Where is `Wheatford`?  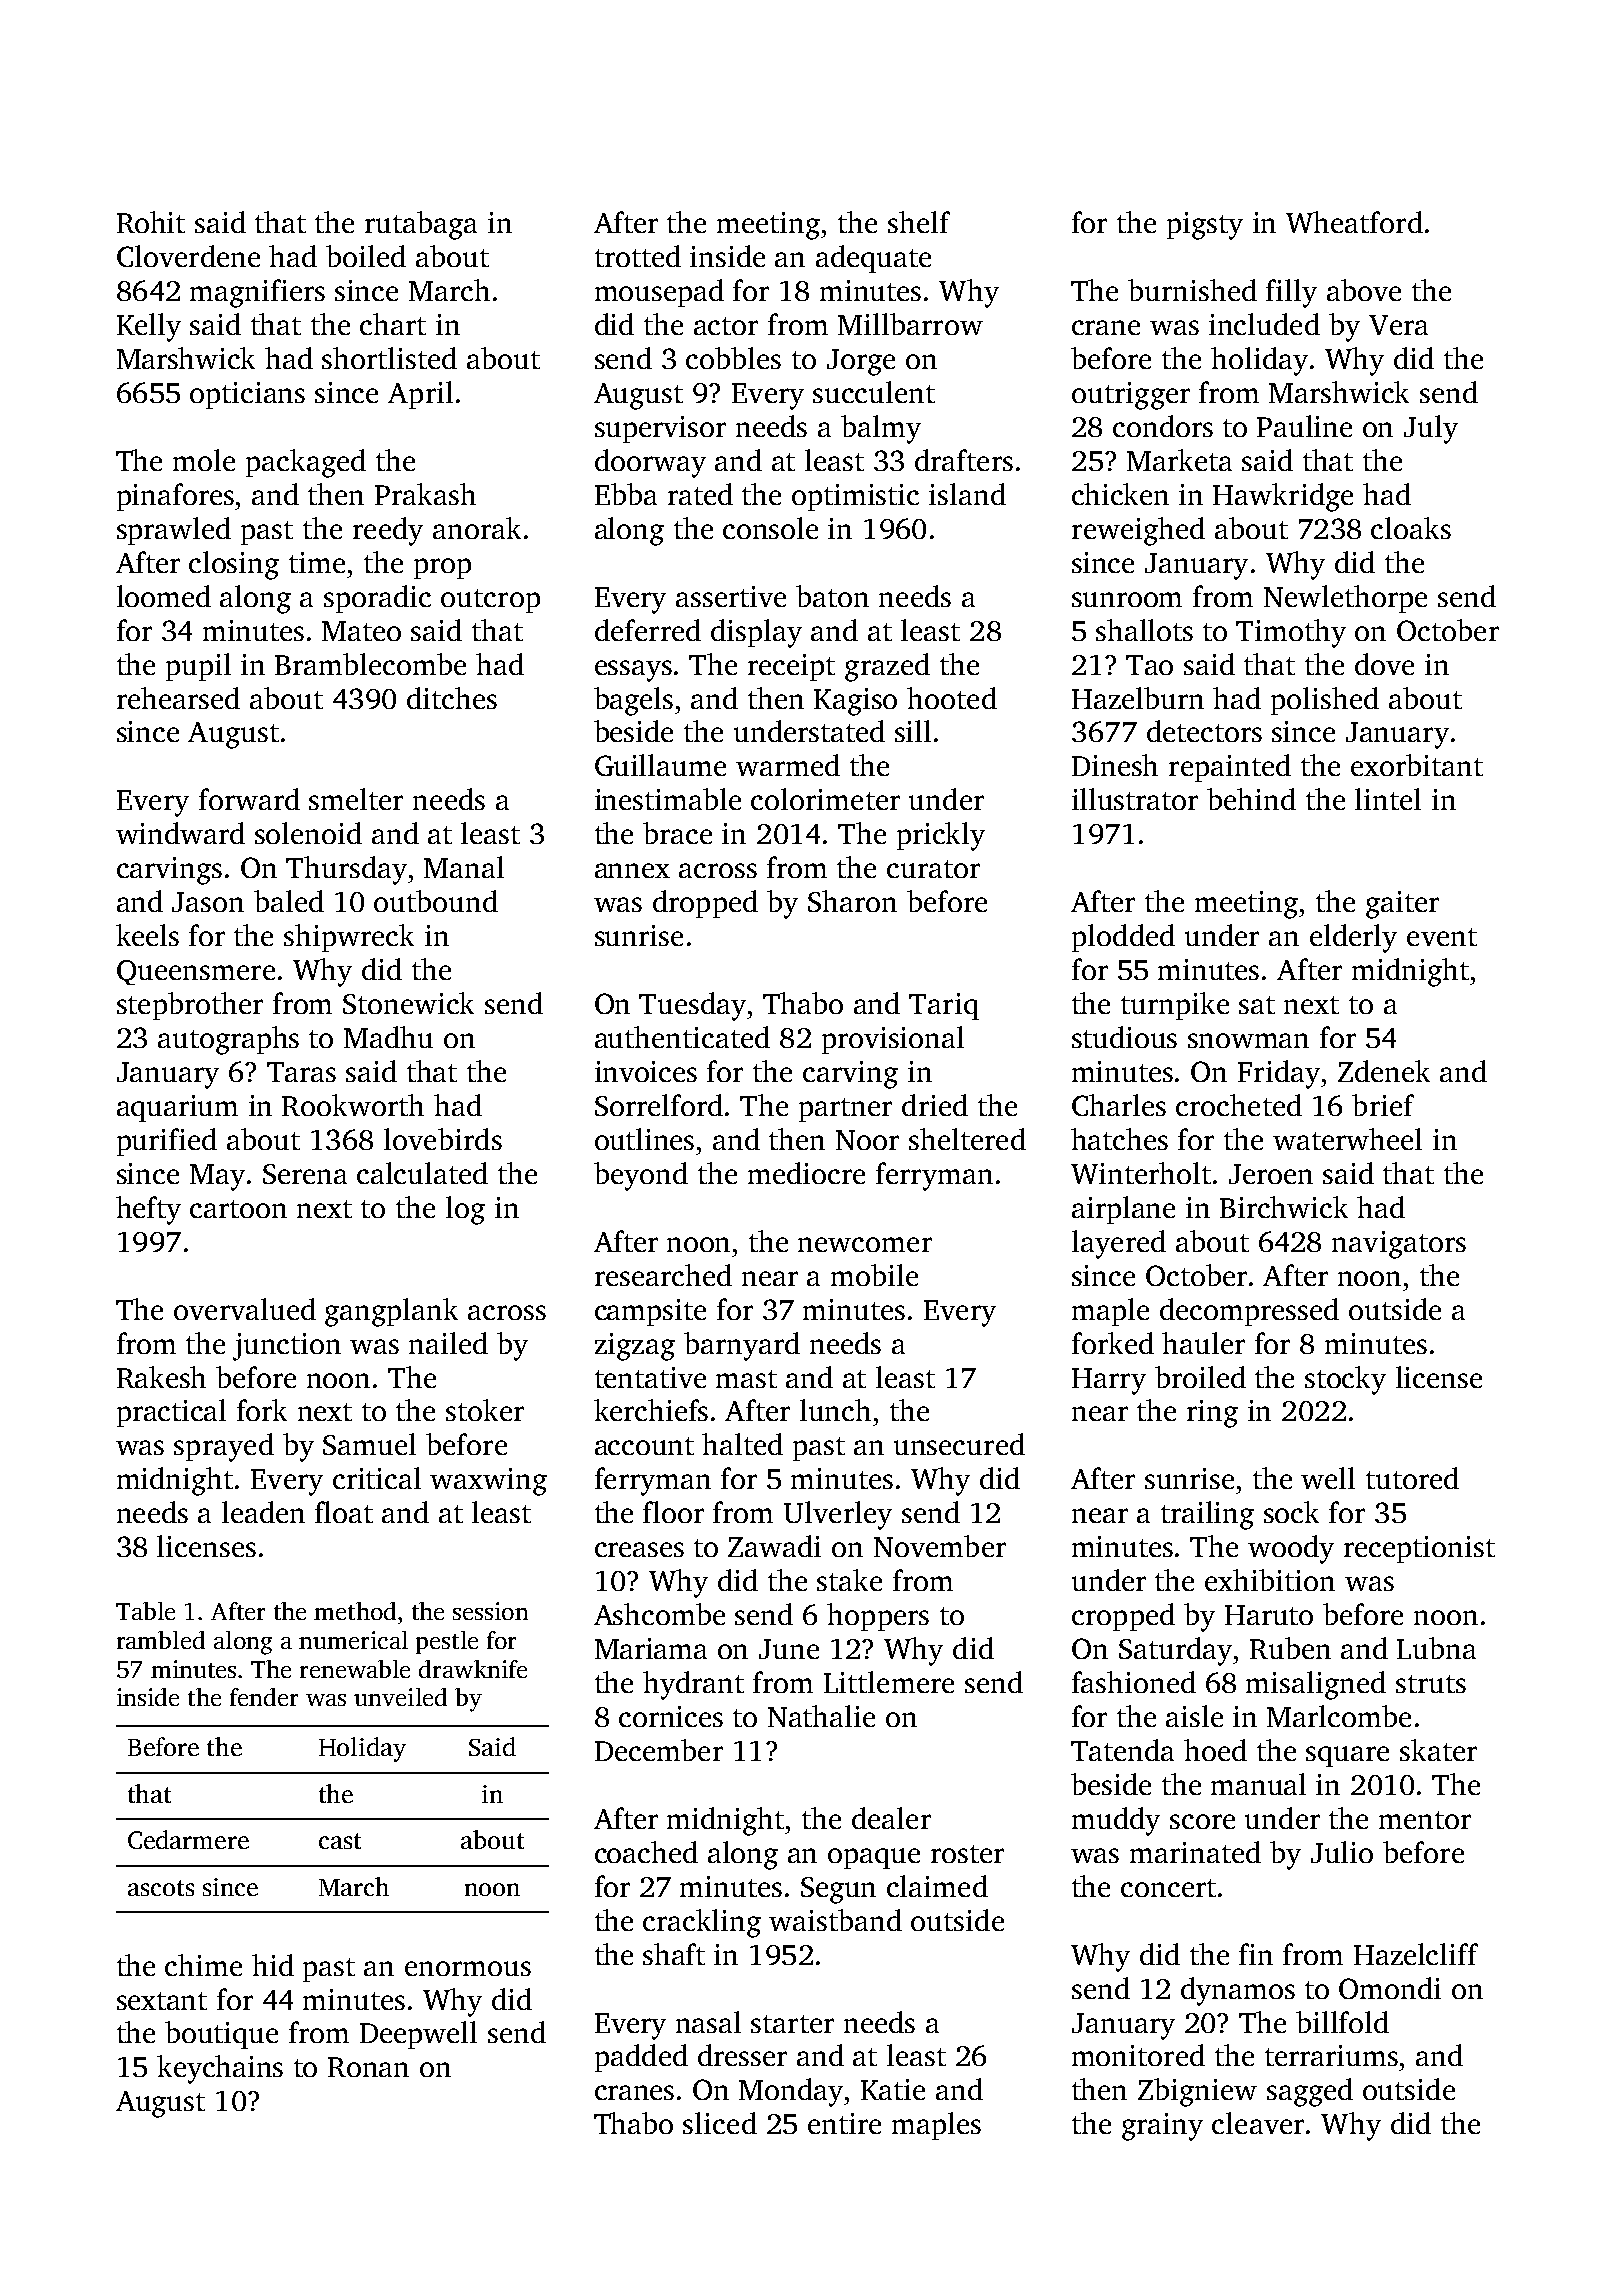 Wheatford is located at coordinates (1354, 222).
